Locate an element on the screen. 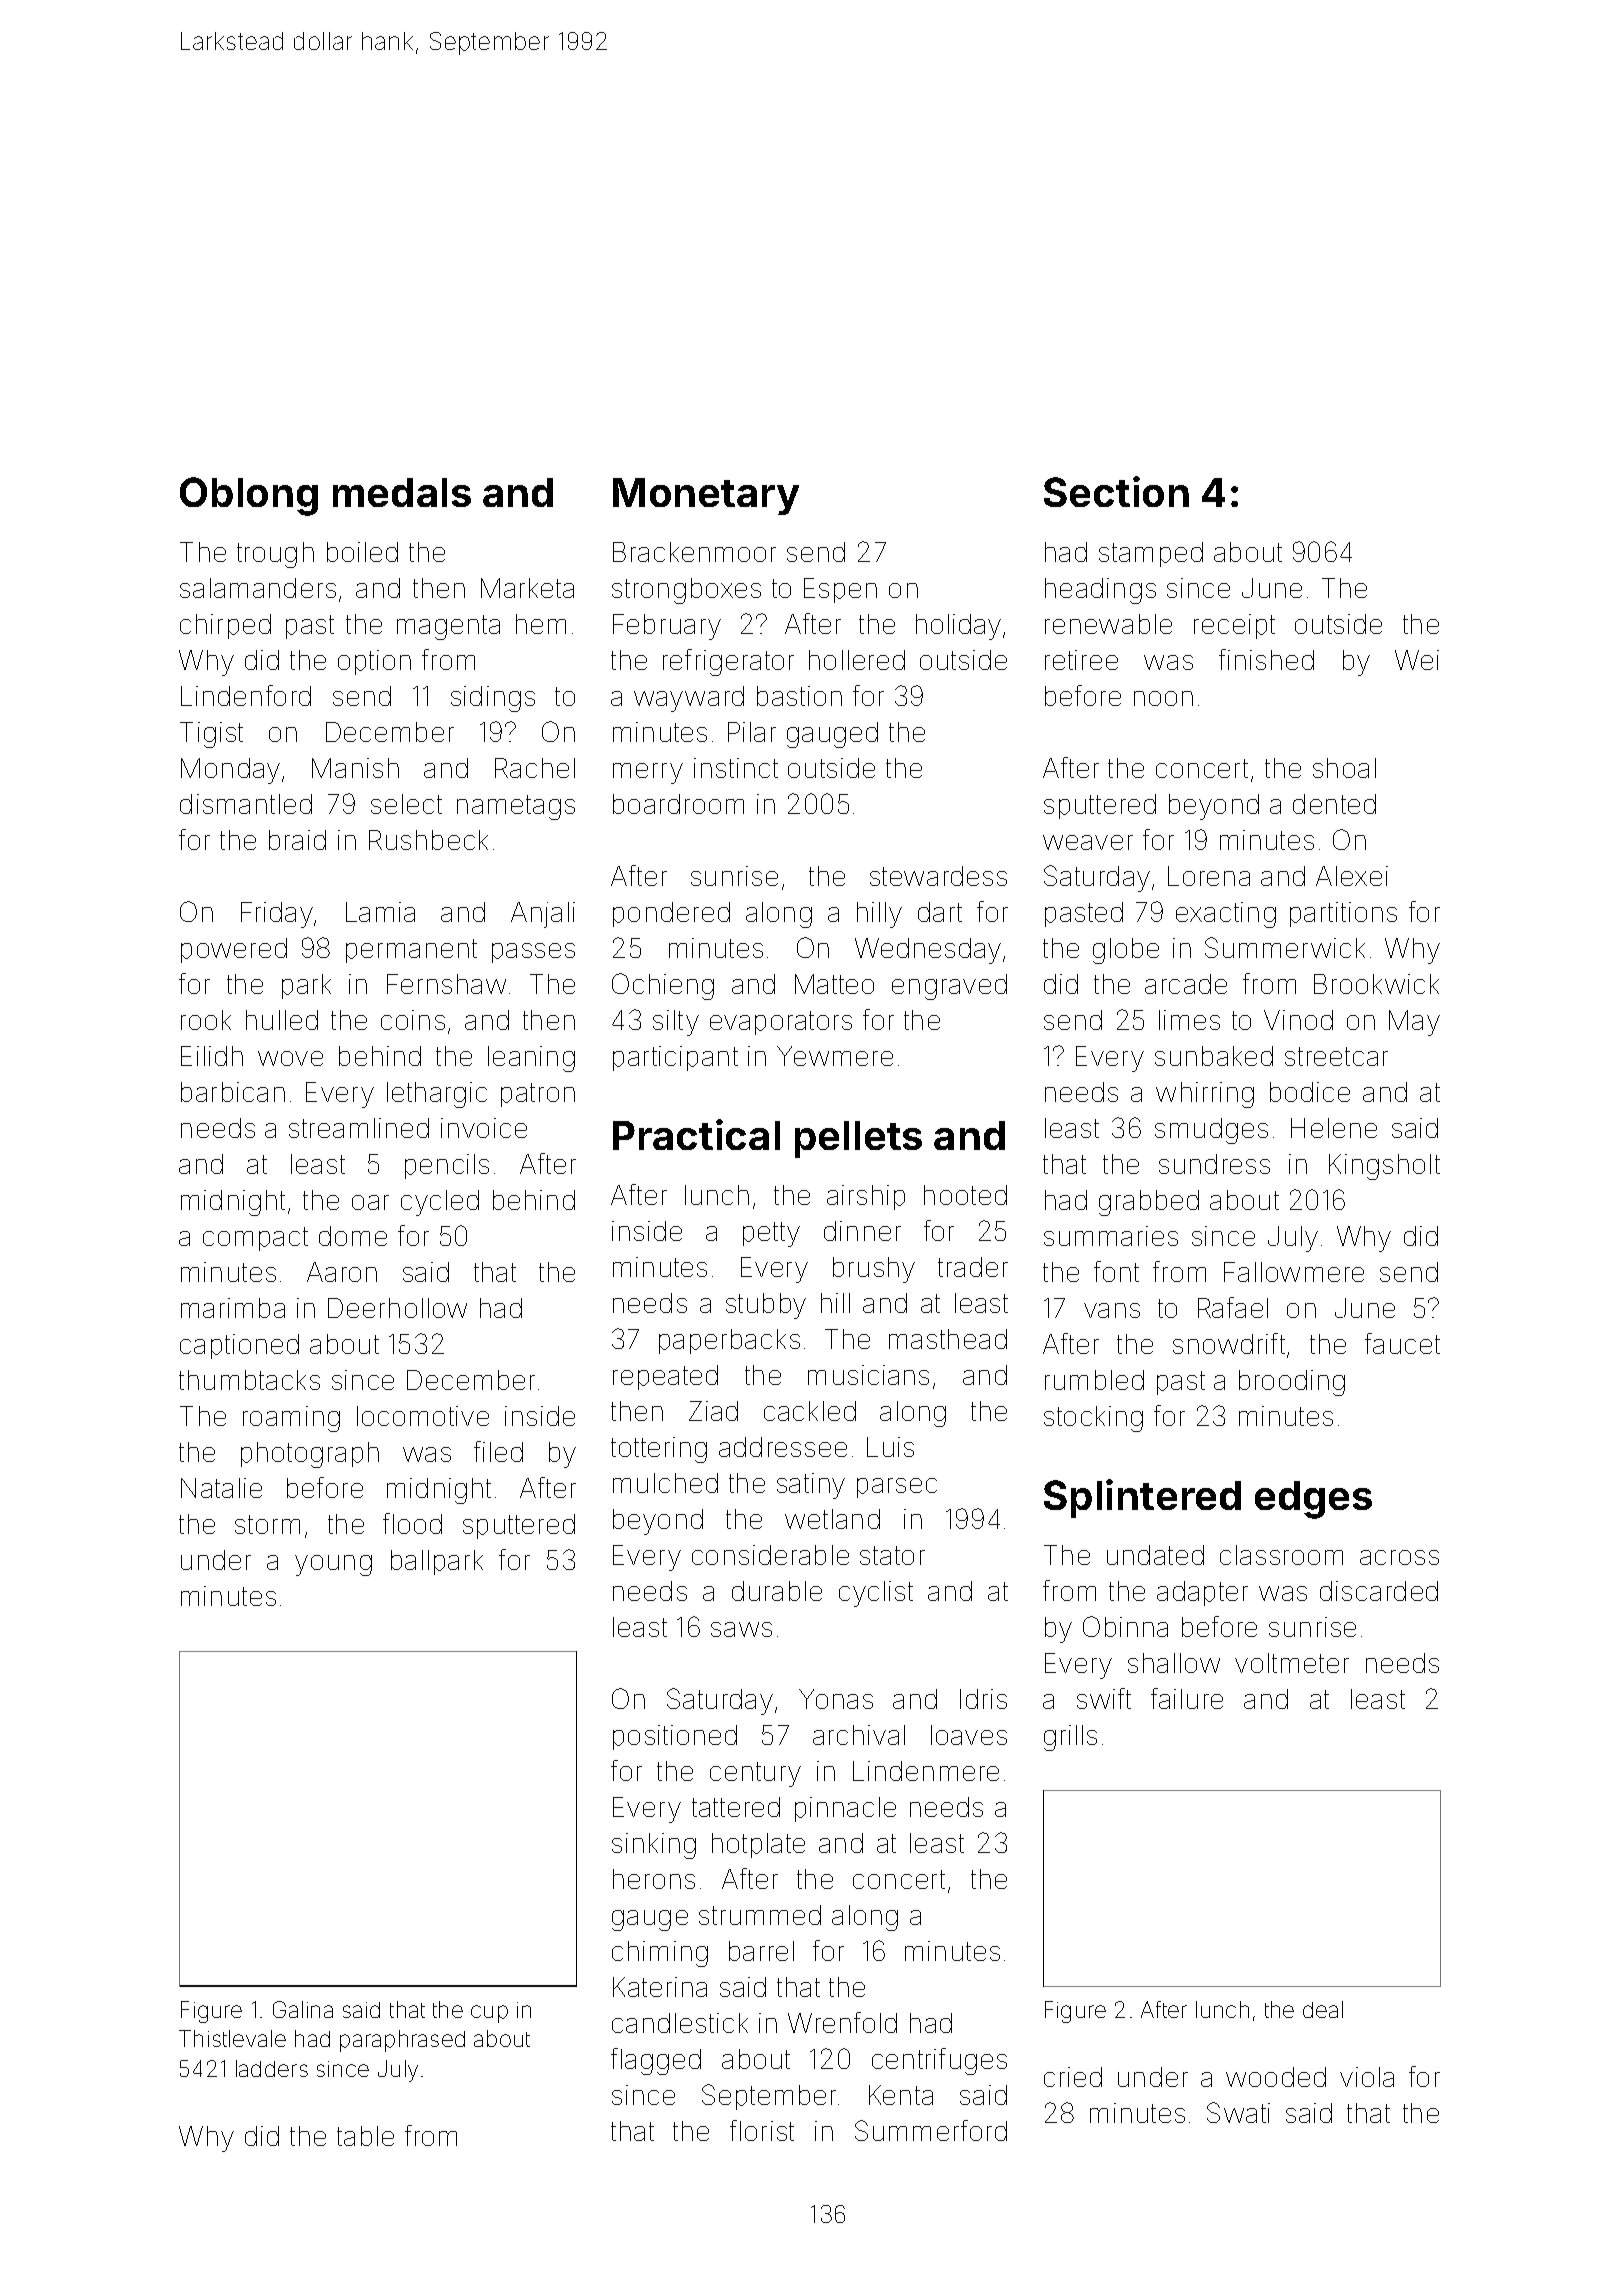  marimba is located at coordinates (233, 1308).
